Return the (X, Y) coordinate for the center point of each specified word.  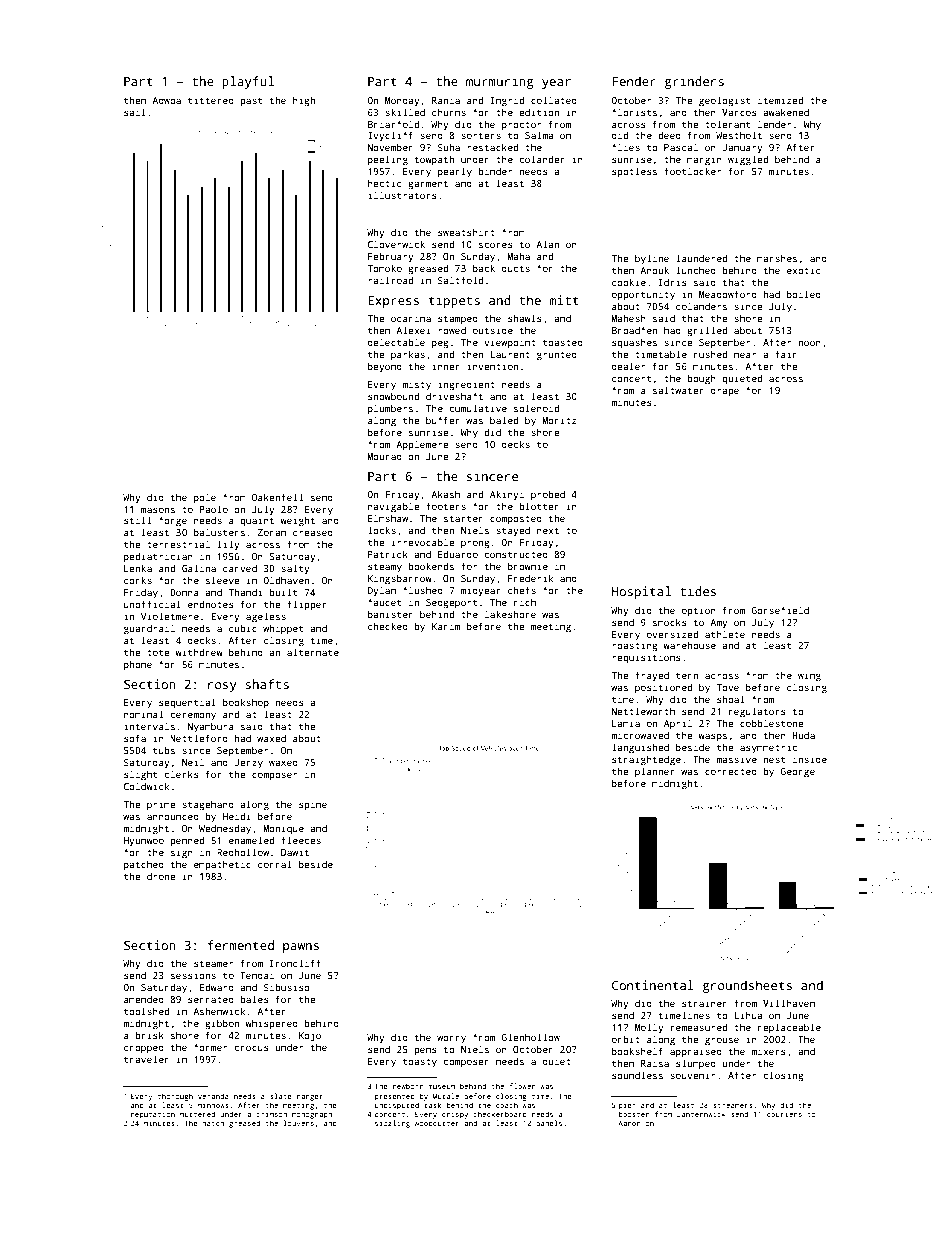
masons (158, 510)
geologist (724, 101)
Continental (653, 985)
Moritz (559, 420)
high (304, 101)
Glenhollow (531, 1037)
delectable (396, 342)
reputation (153, 1115)
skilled (405, 112)
